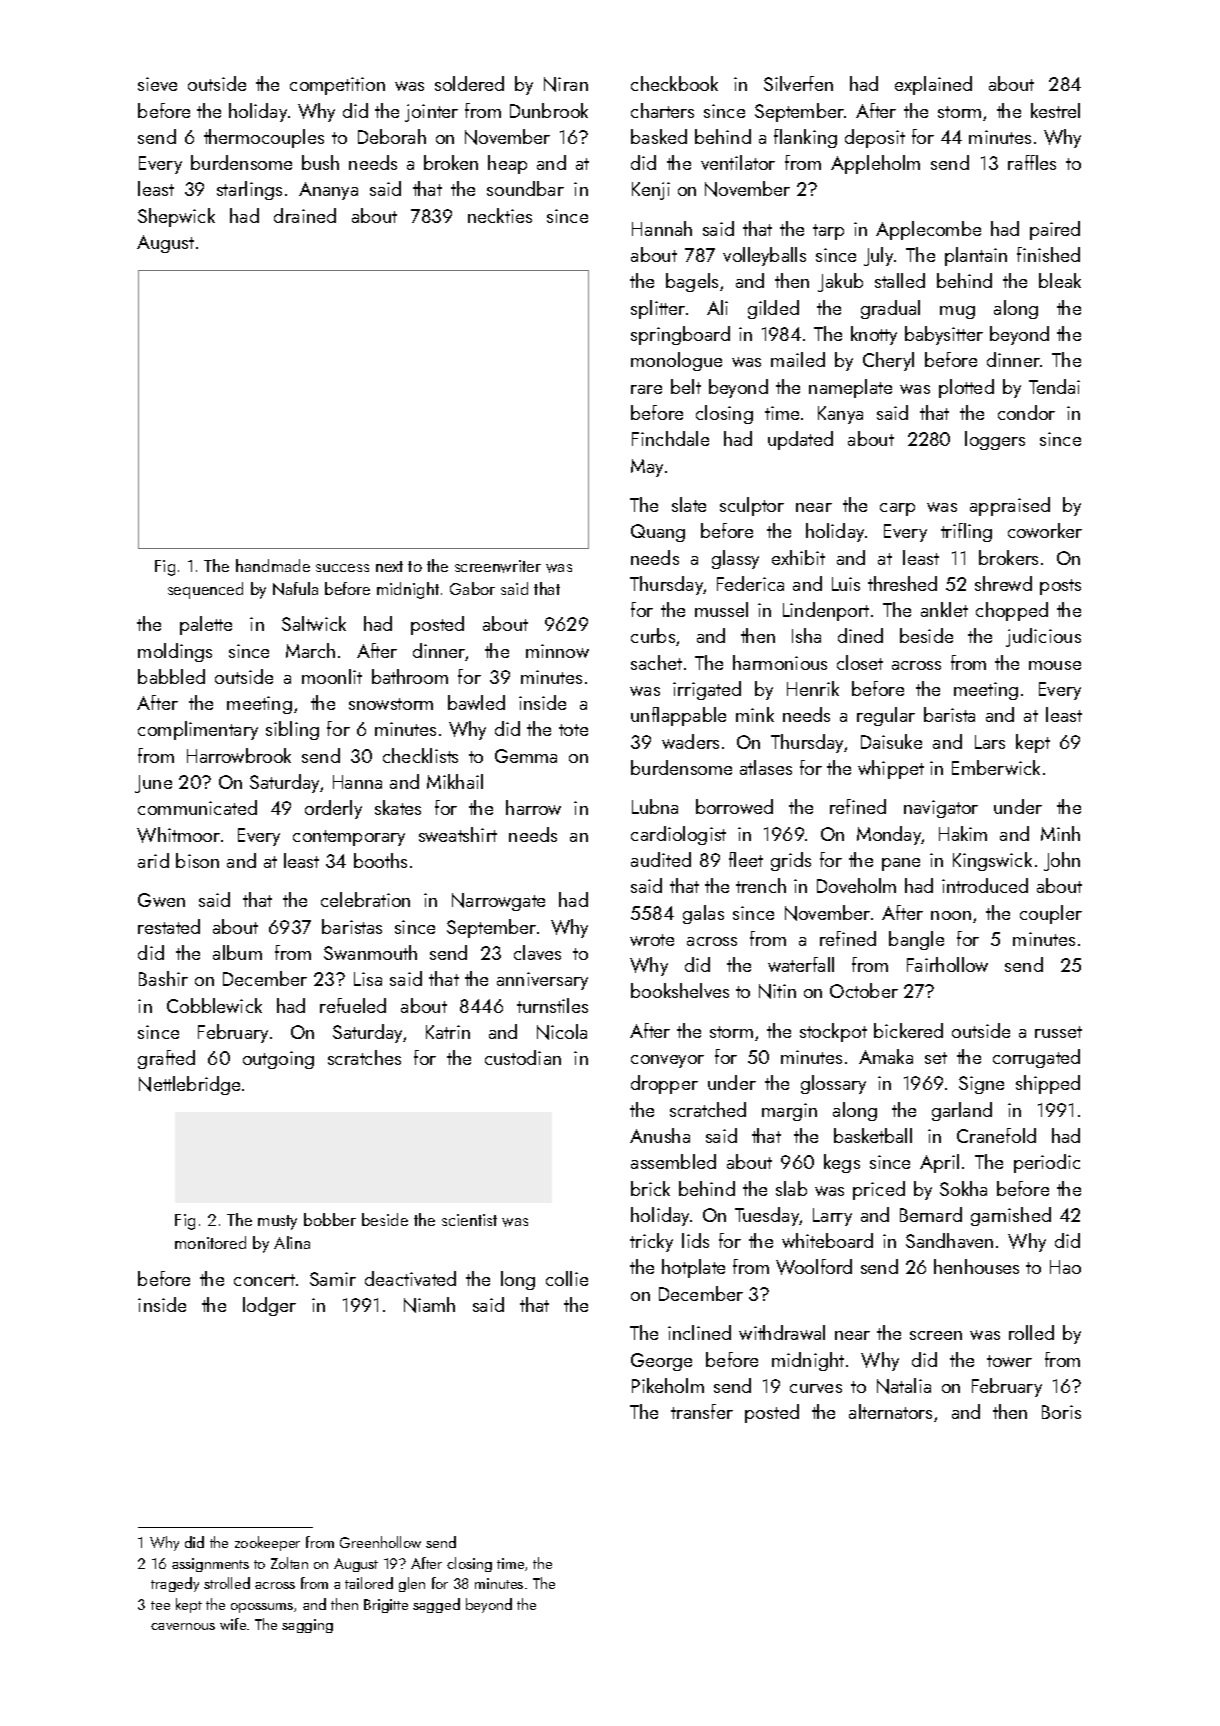  Describe the element at coordinates (647, 468) in the screenshot. I see `May` at that location.
